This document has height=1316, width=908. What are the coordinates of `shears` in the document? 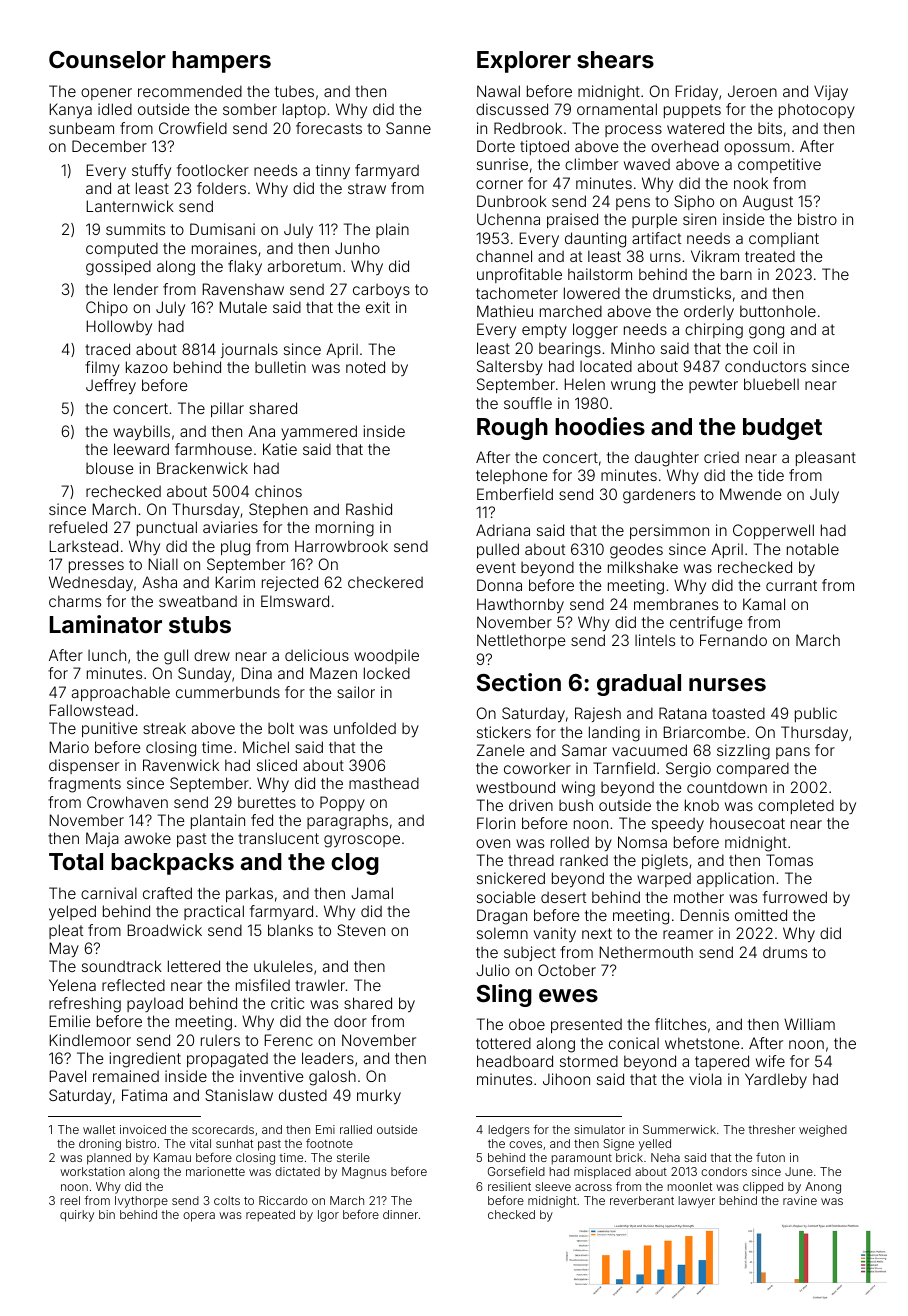 It's located at (615, 59).
